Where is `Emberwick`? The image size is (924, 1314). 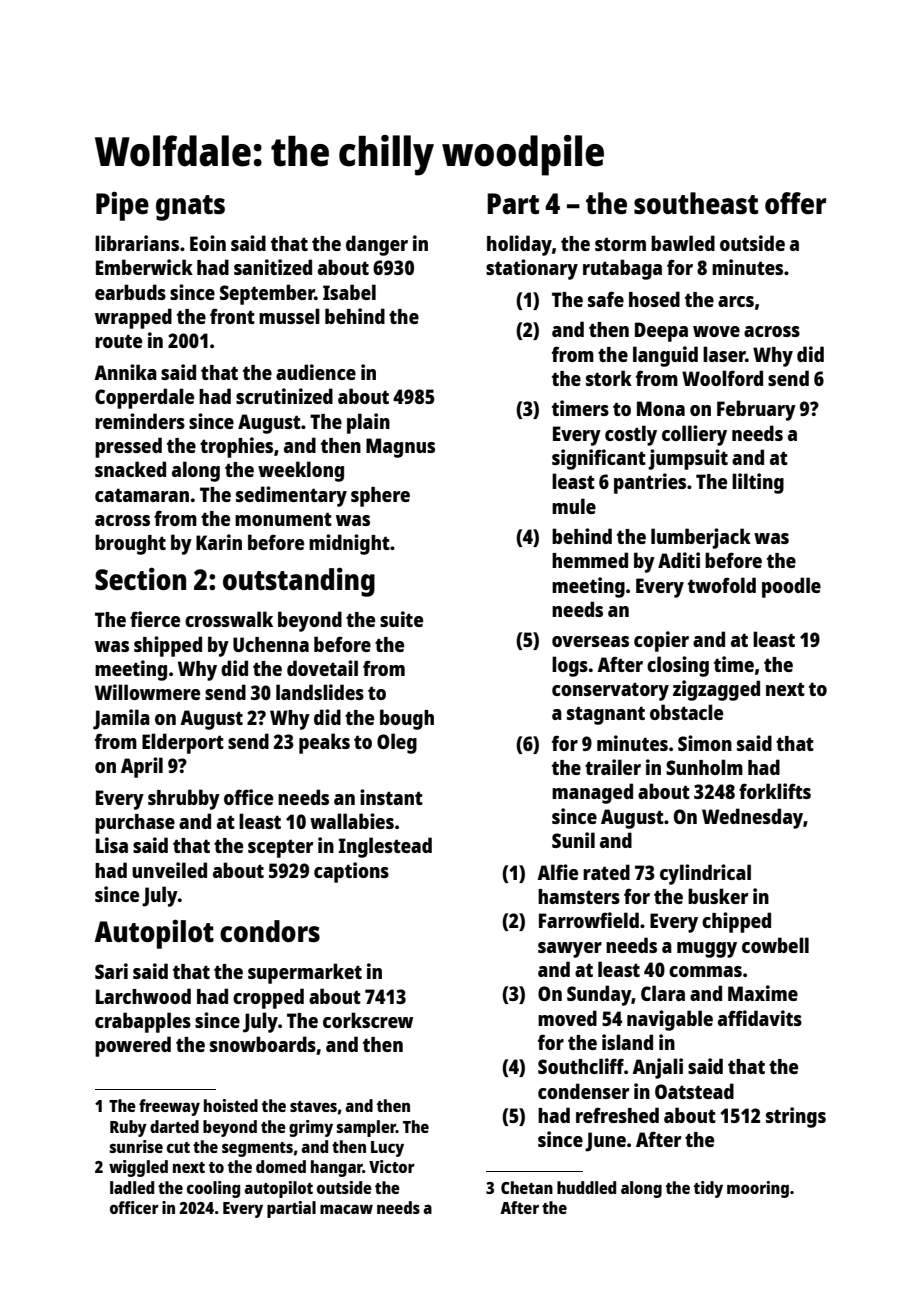 Emberwick is located at coordinates (144, 267).
